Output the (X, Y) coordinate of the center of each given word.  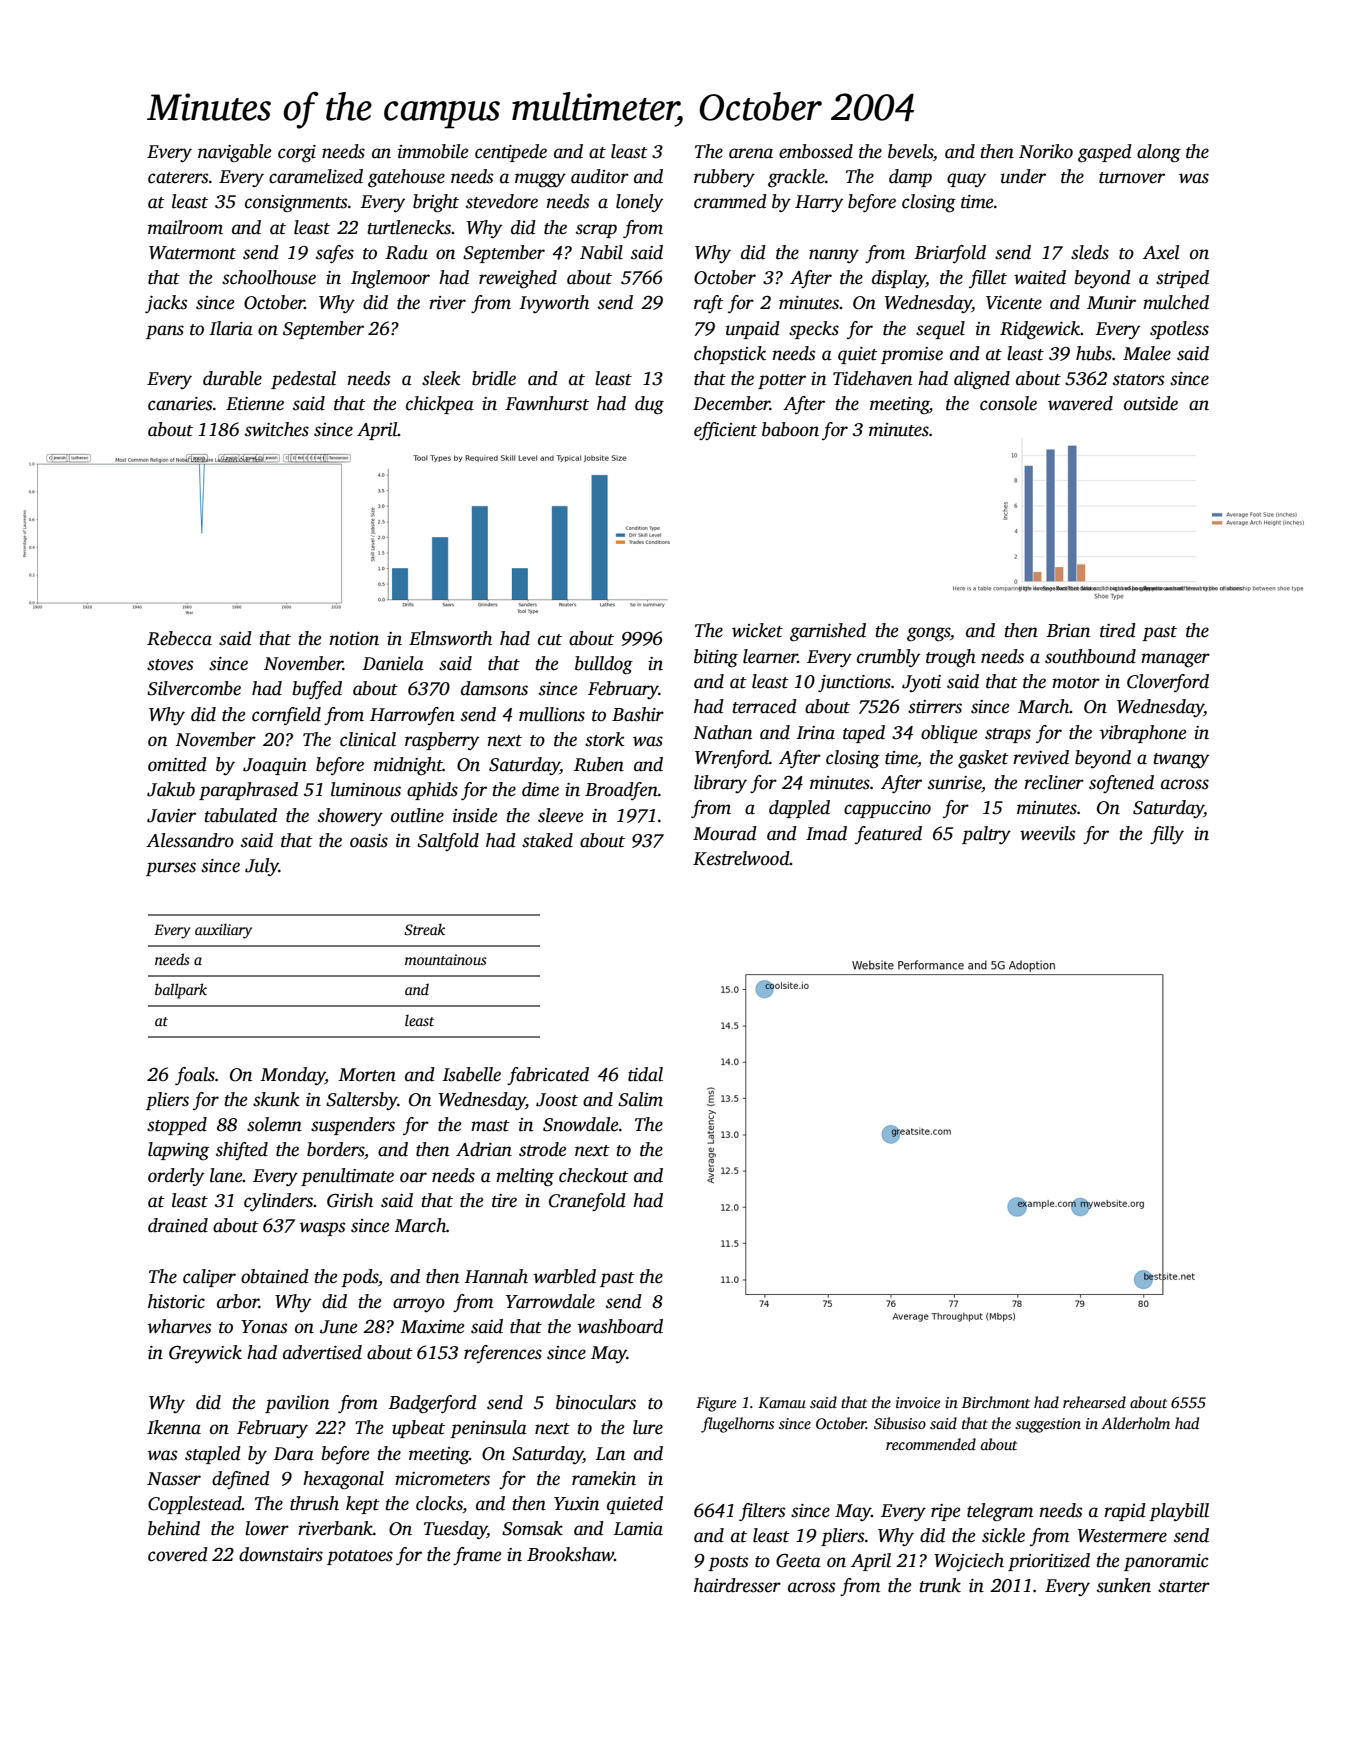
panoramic (1166, 1562)
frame (477, 1556)
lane (226, 1175)
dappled (799, 809)
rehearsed (1094, 1402)
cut (550, 640)
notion (354, 639)
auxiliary (223, 931)
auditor (600, 176)
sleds (1090, 252)
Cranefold (587, 1202)
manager (1175, 660)
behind (174, 1528)
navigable (235, 153)
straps (1008, 735)
